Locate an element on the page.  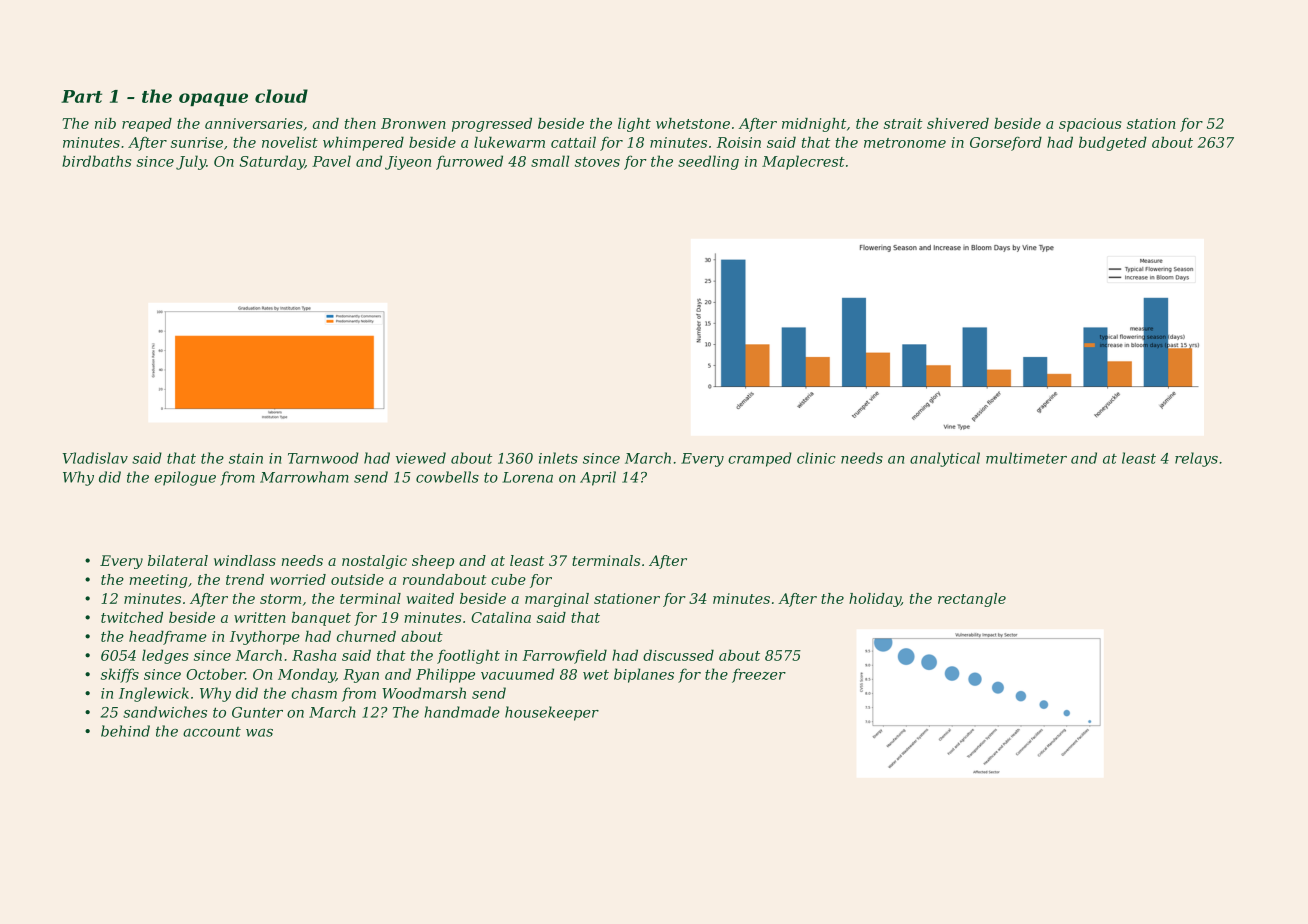
spacious is located at coordinates (1090, 125).
